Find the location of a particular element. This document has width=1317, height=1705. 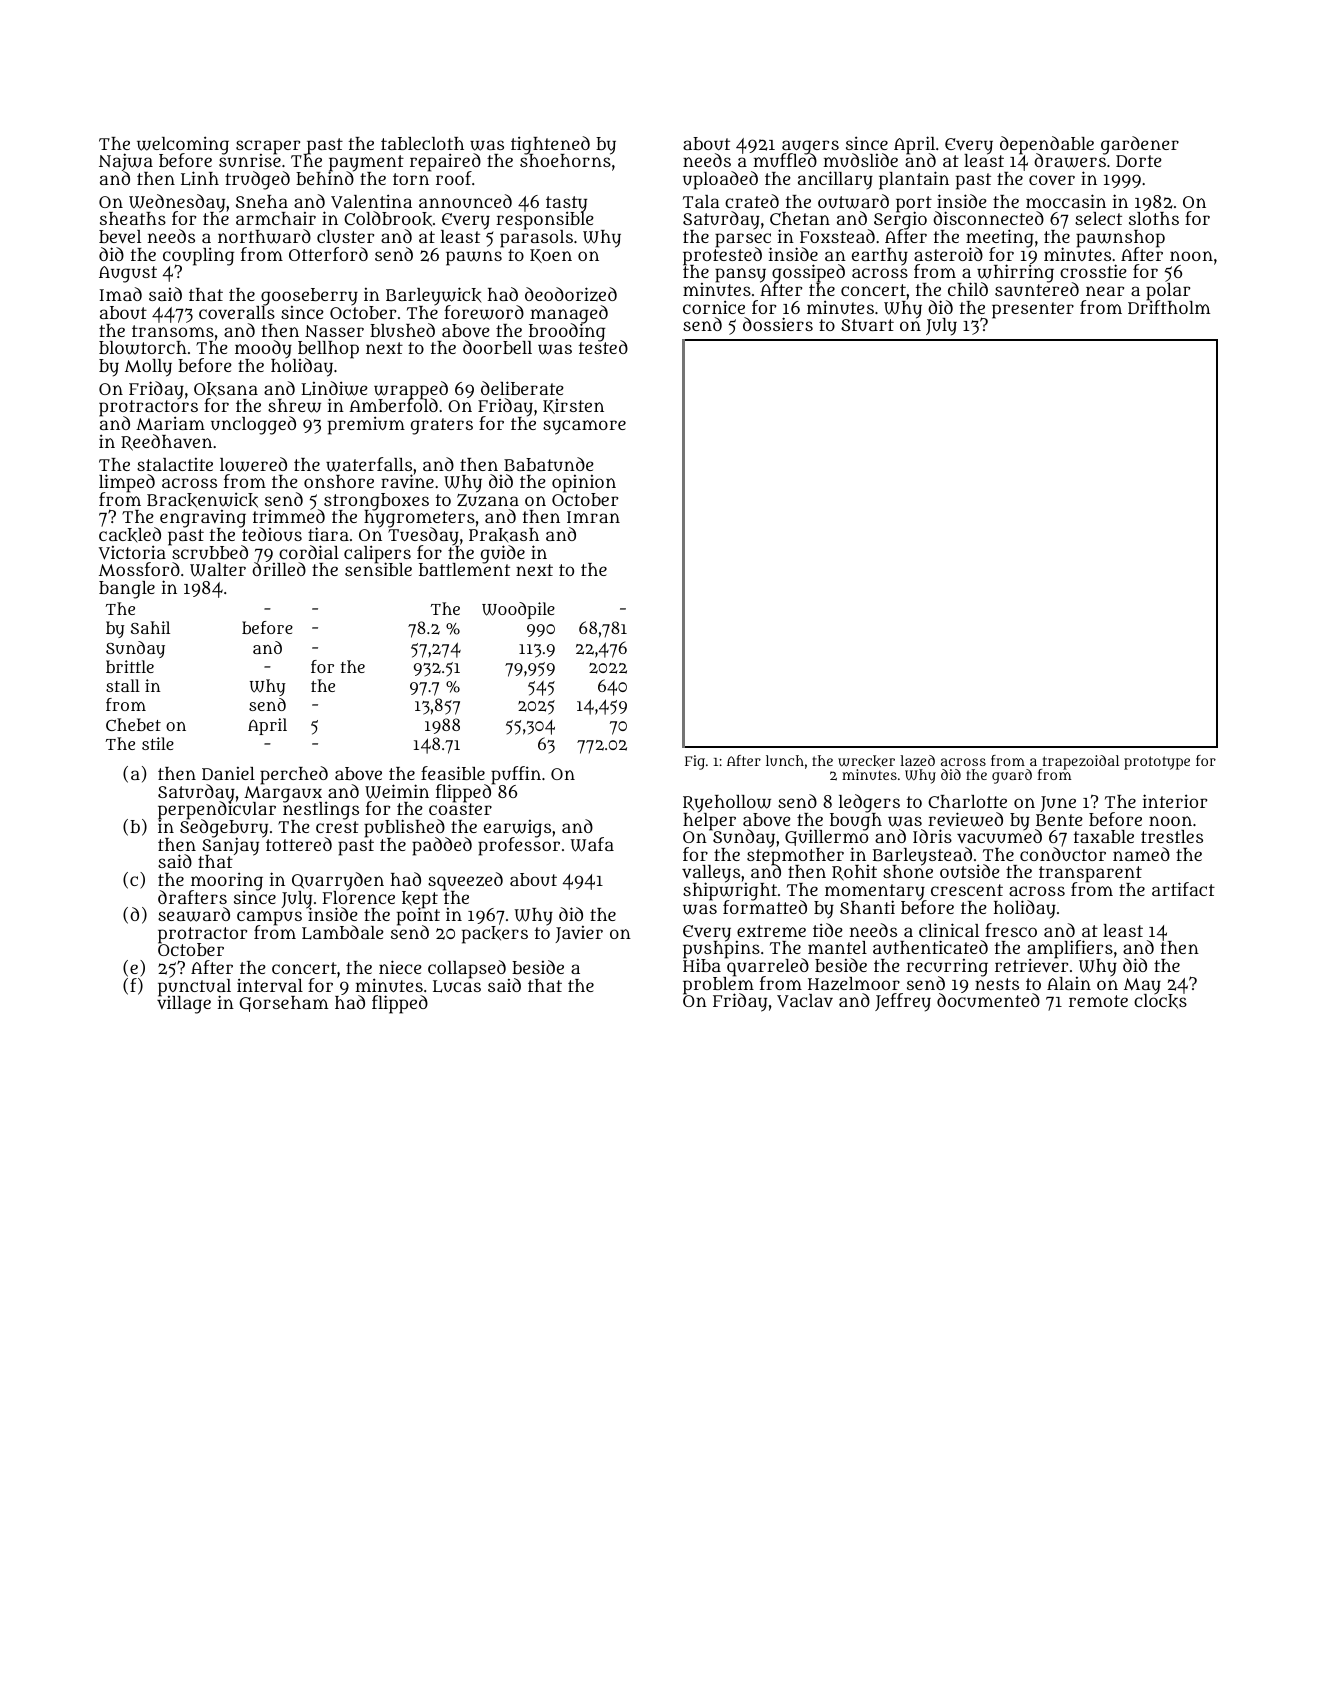

Walter is located at coordinates (218, 570).
